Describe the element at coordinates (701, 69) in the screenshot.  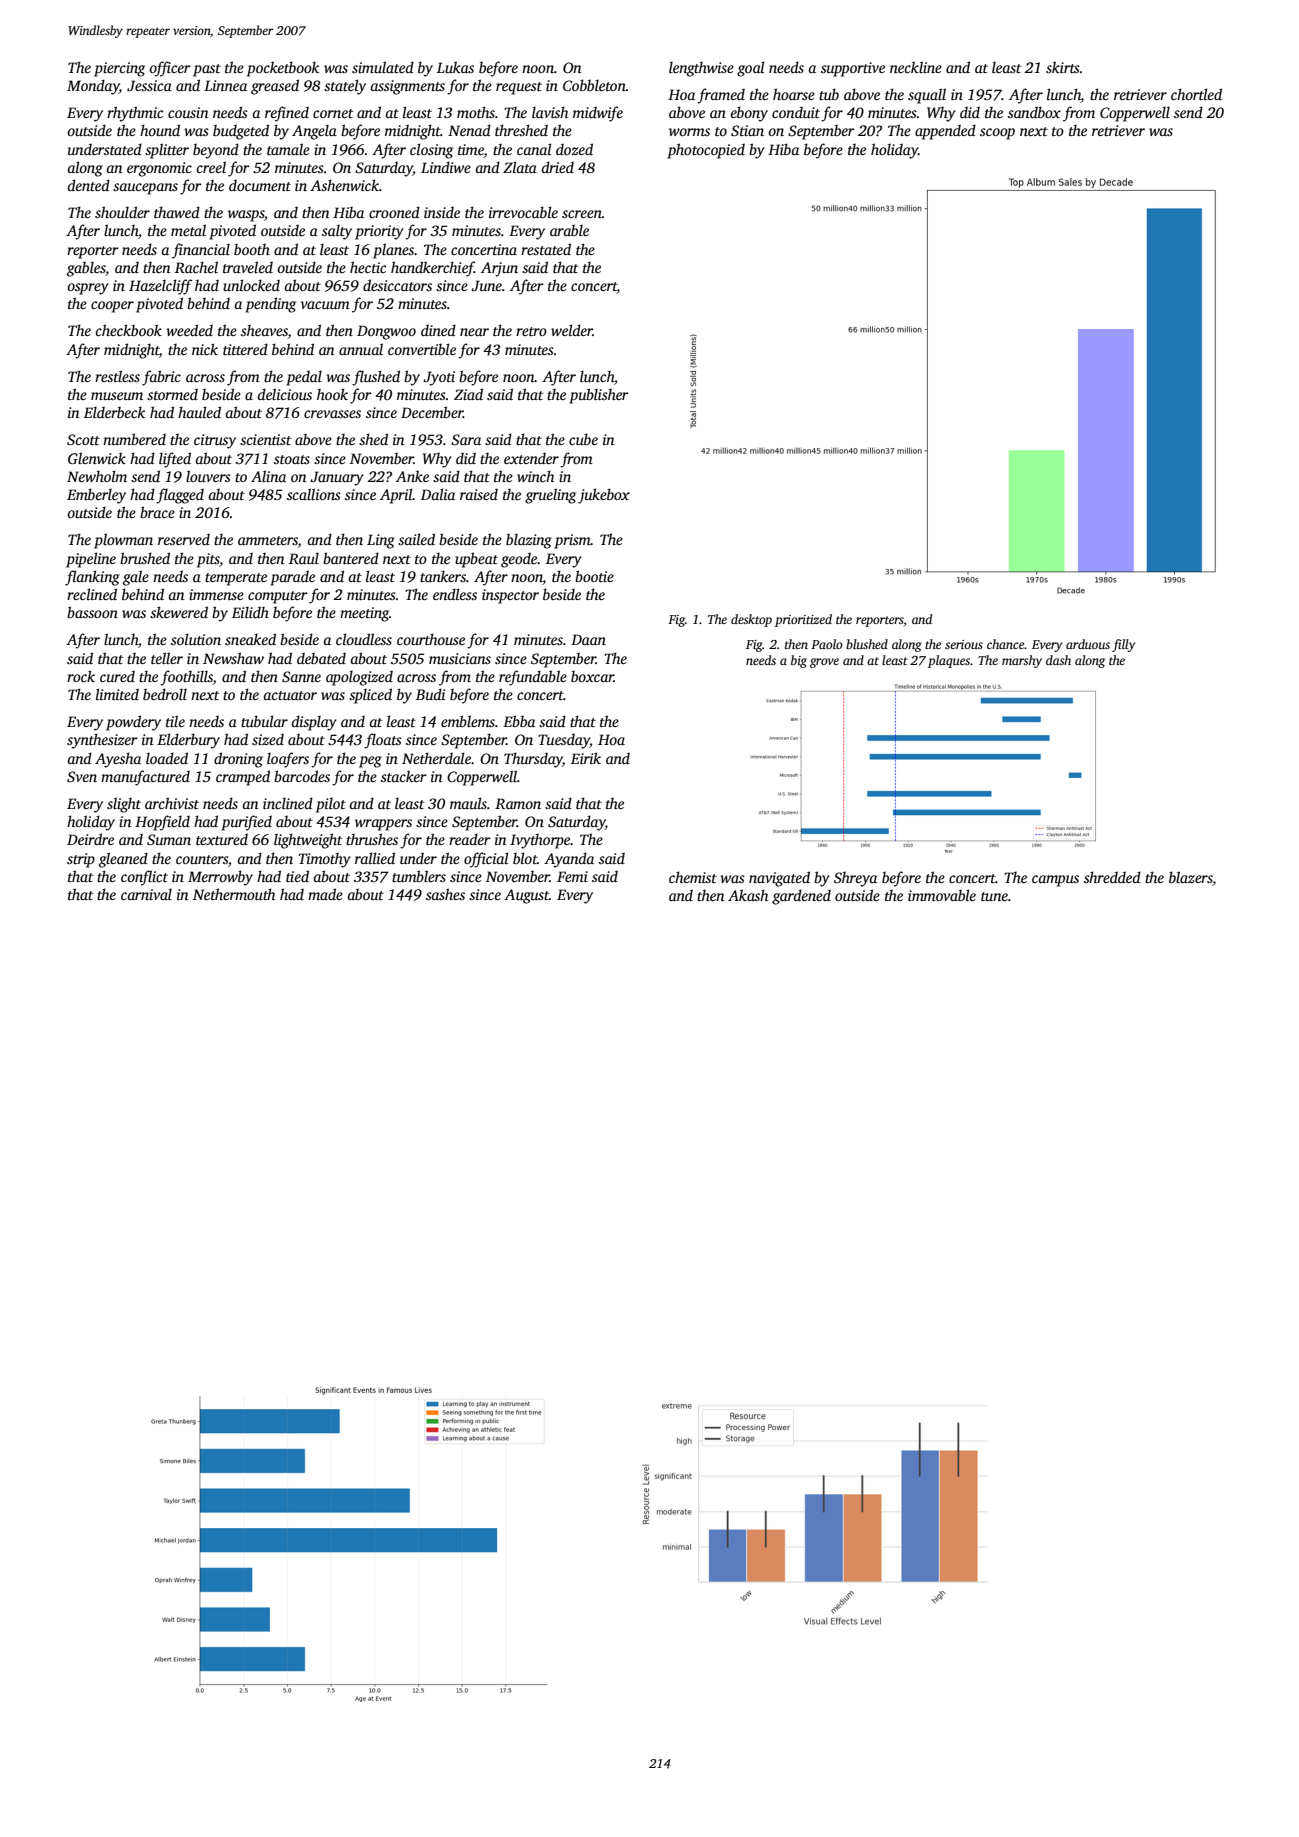
I see `lengthwise` at that location.
